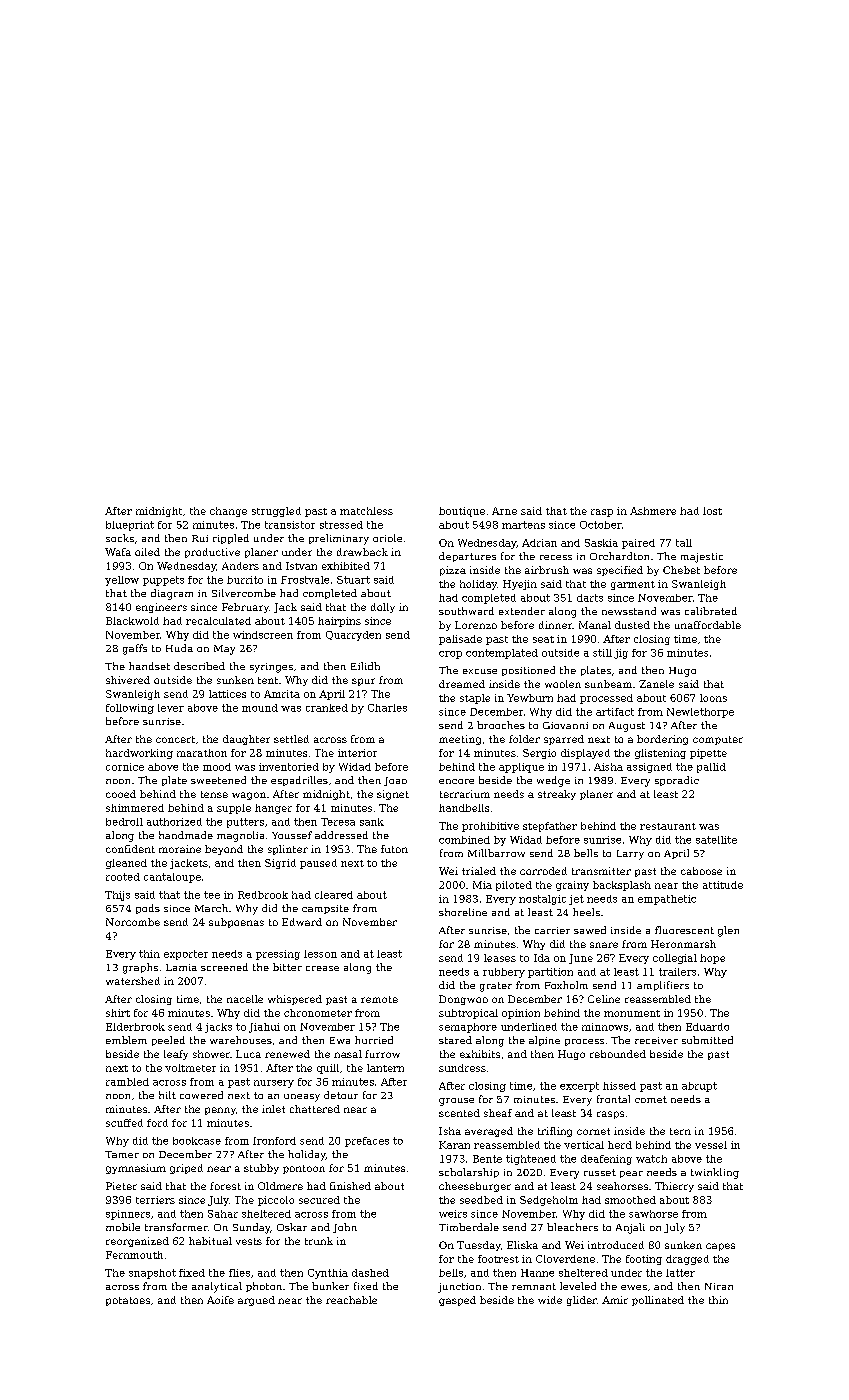 Image resolution: width=849 pixels, height=1400 pixels. Describe the element at coordinates (362, 552) in the page. I see `drawback` at that location.
